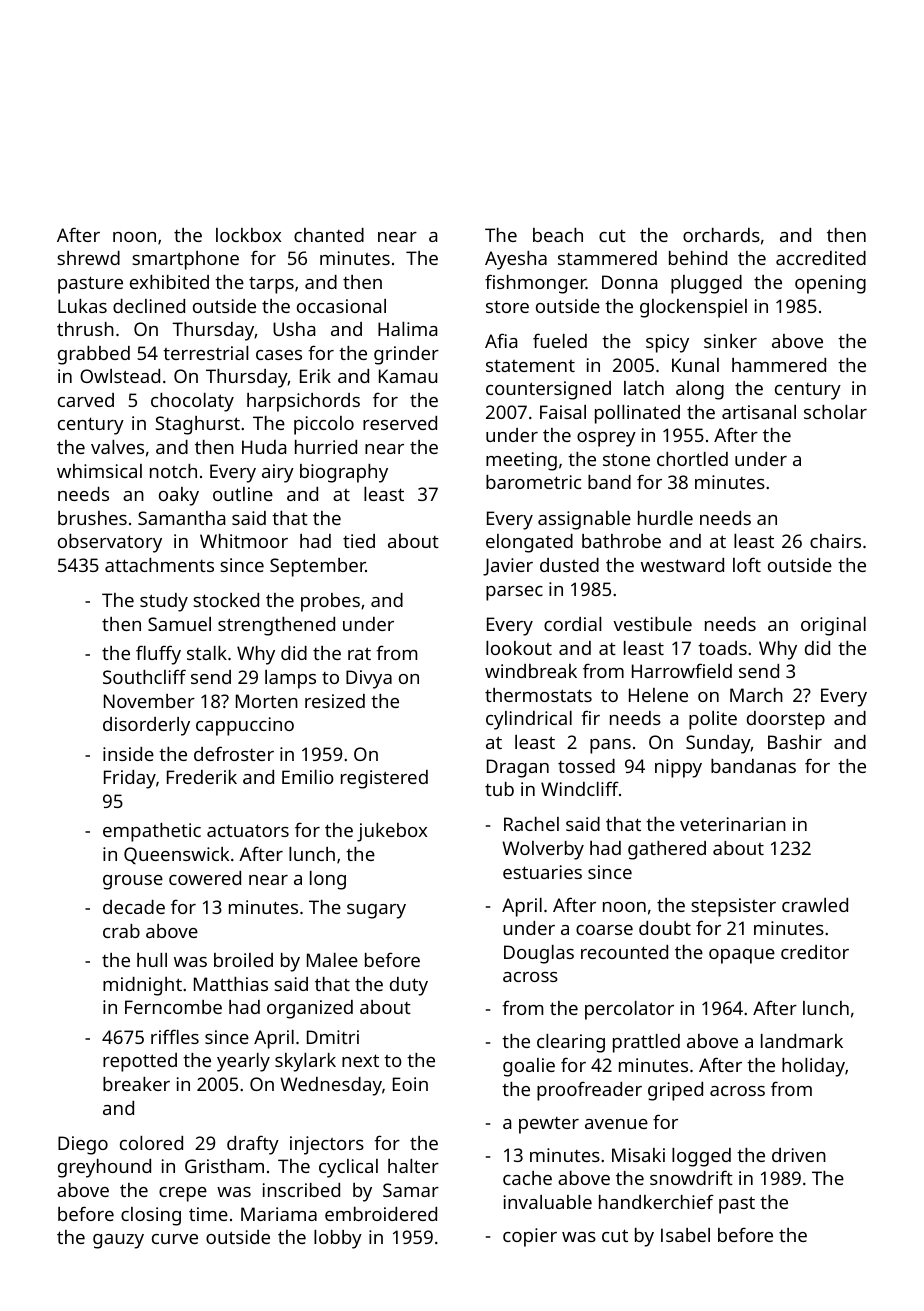  I want to click on artisanal, so click(759, 412).
